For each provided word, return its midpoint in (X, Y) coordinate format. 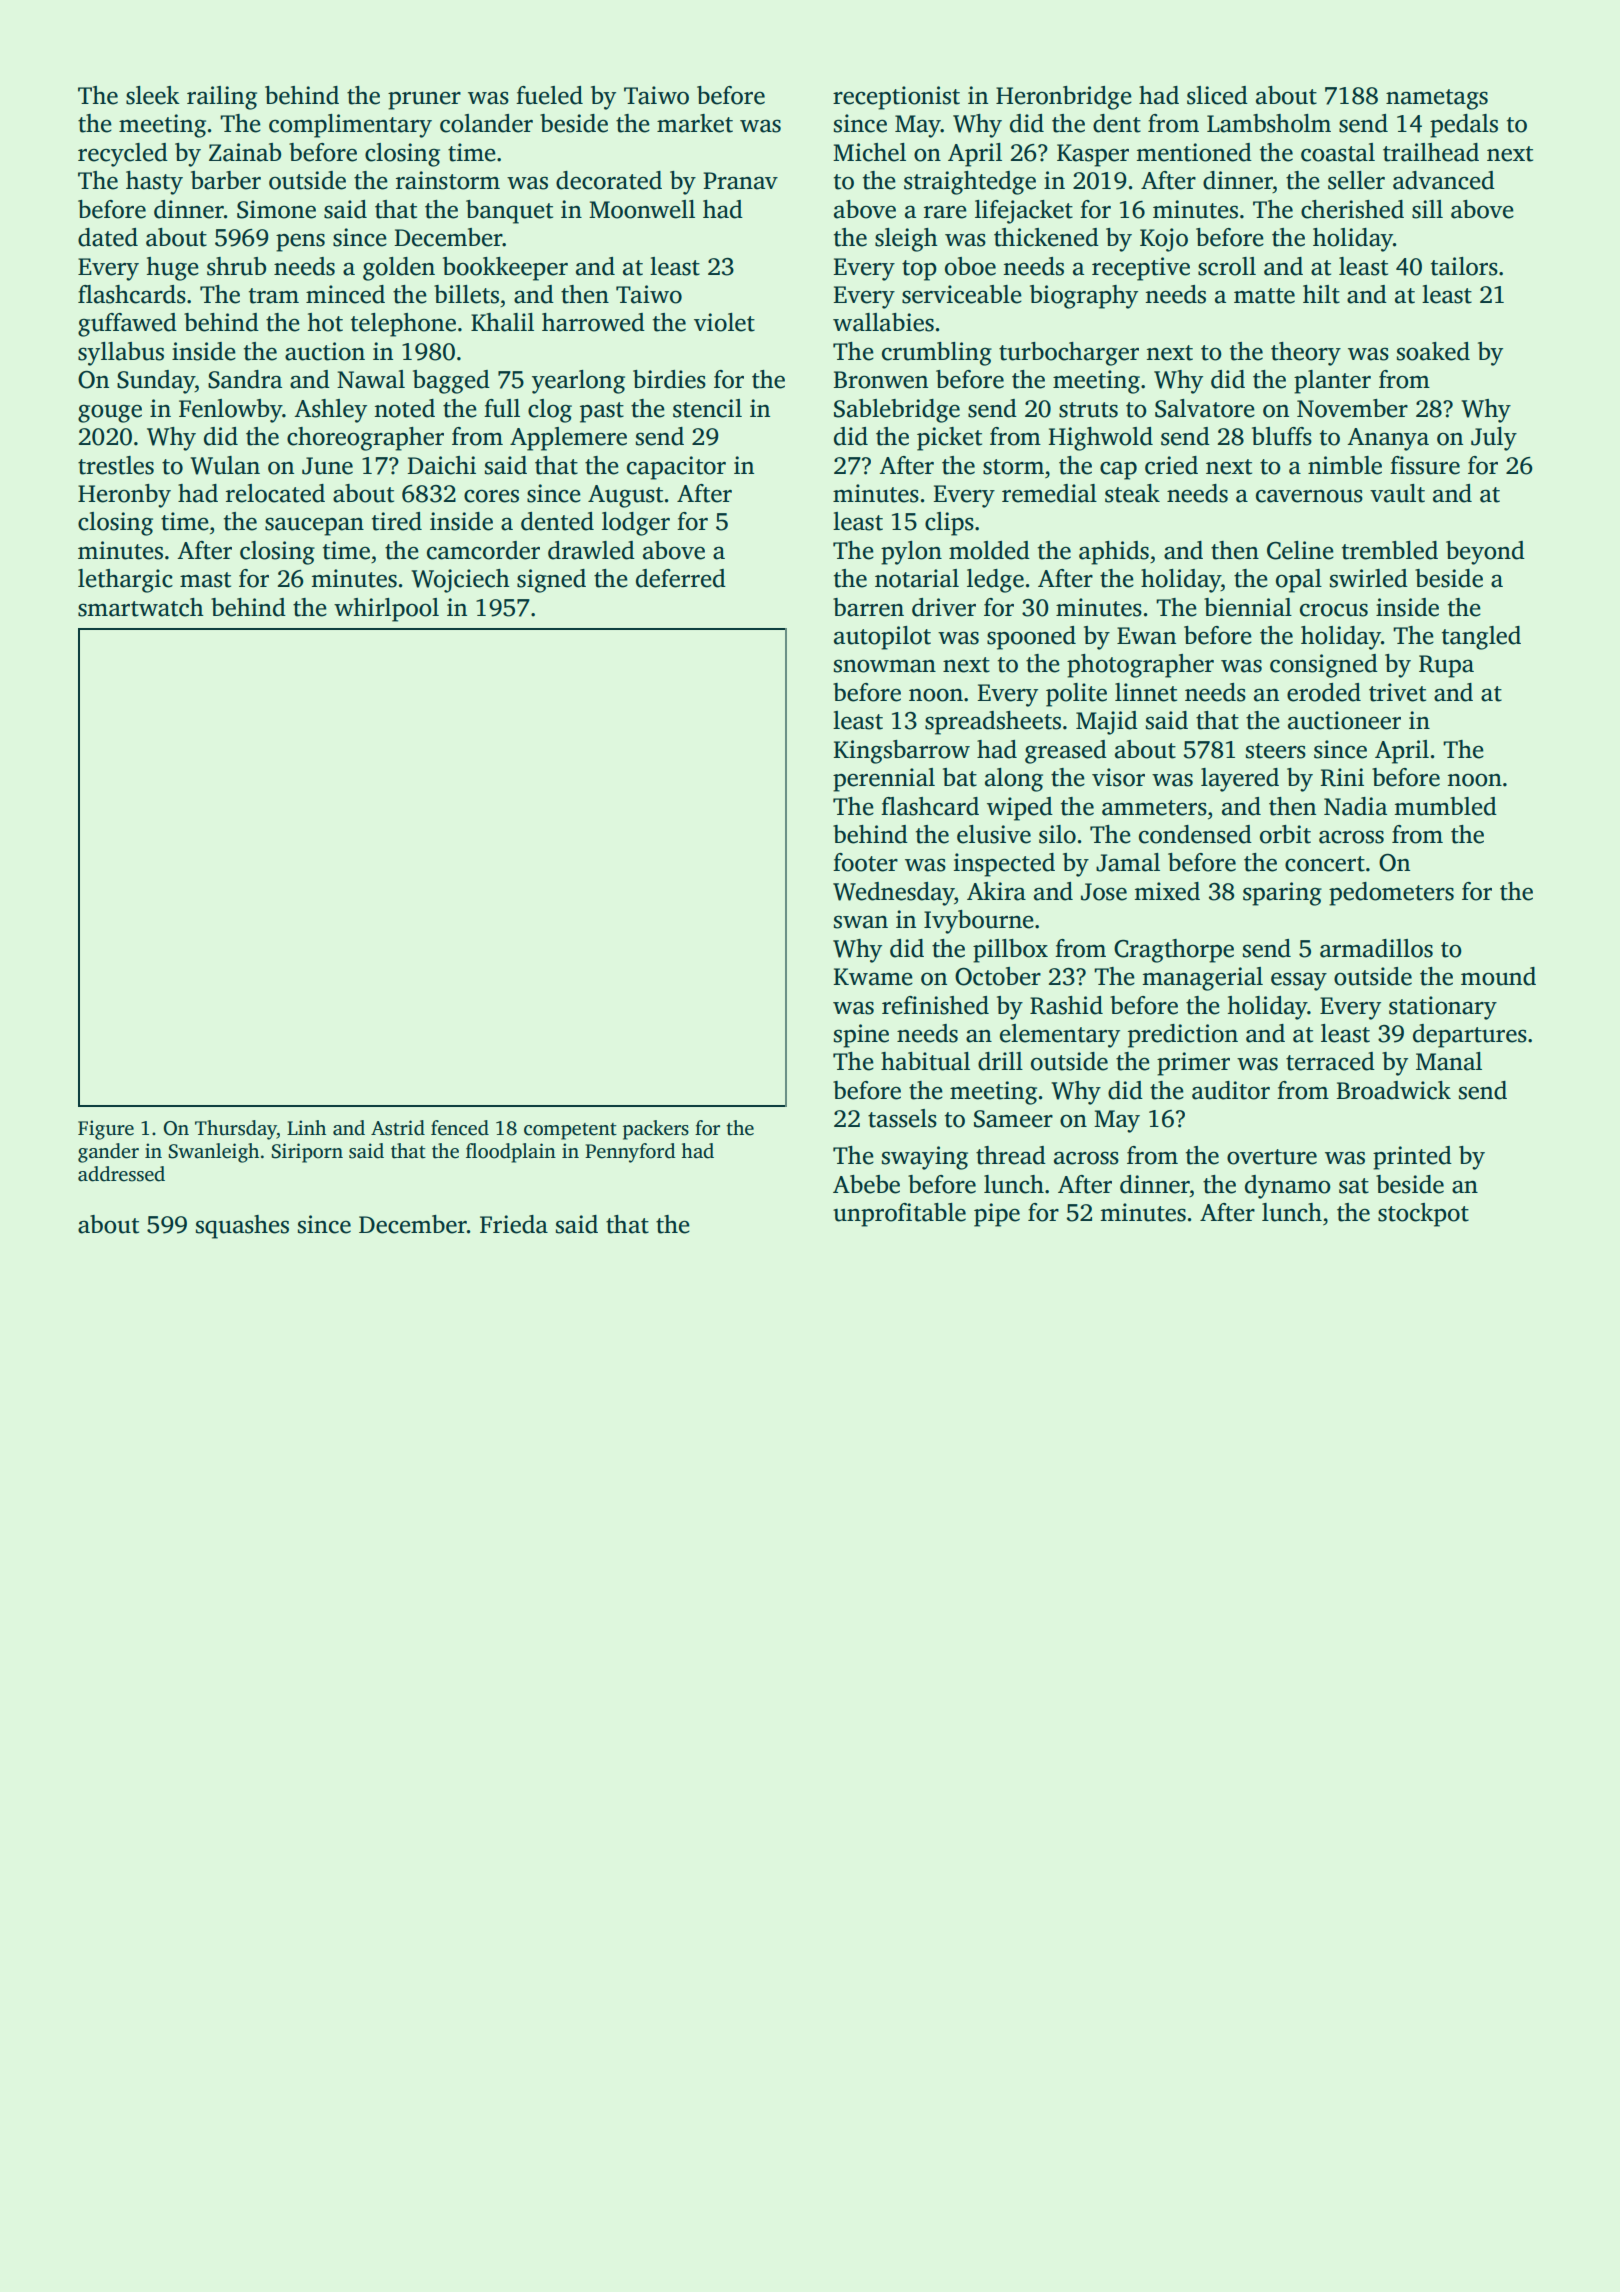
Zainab (245, 152)
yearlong (578, 382)
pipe (997, 1215)
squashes (242, 1227)
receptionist (896, 98)
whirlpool (386, 610)
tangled (1481, 638)
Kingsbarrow (902, 752)
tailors (1464, 266)
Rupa (1446, 666)
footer (865, 862)
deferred (681, 578)
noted (405, 408)
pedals (1464, 126)
